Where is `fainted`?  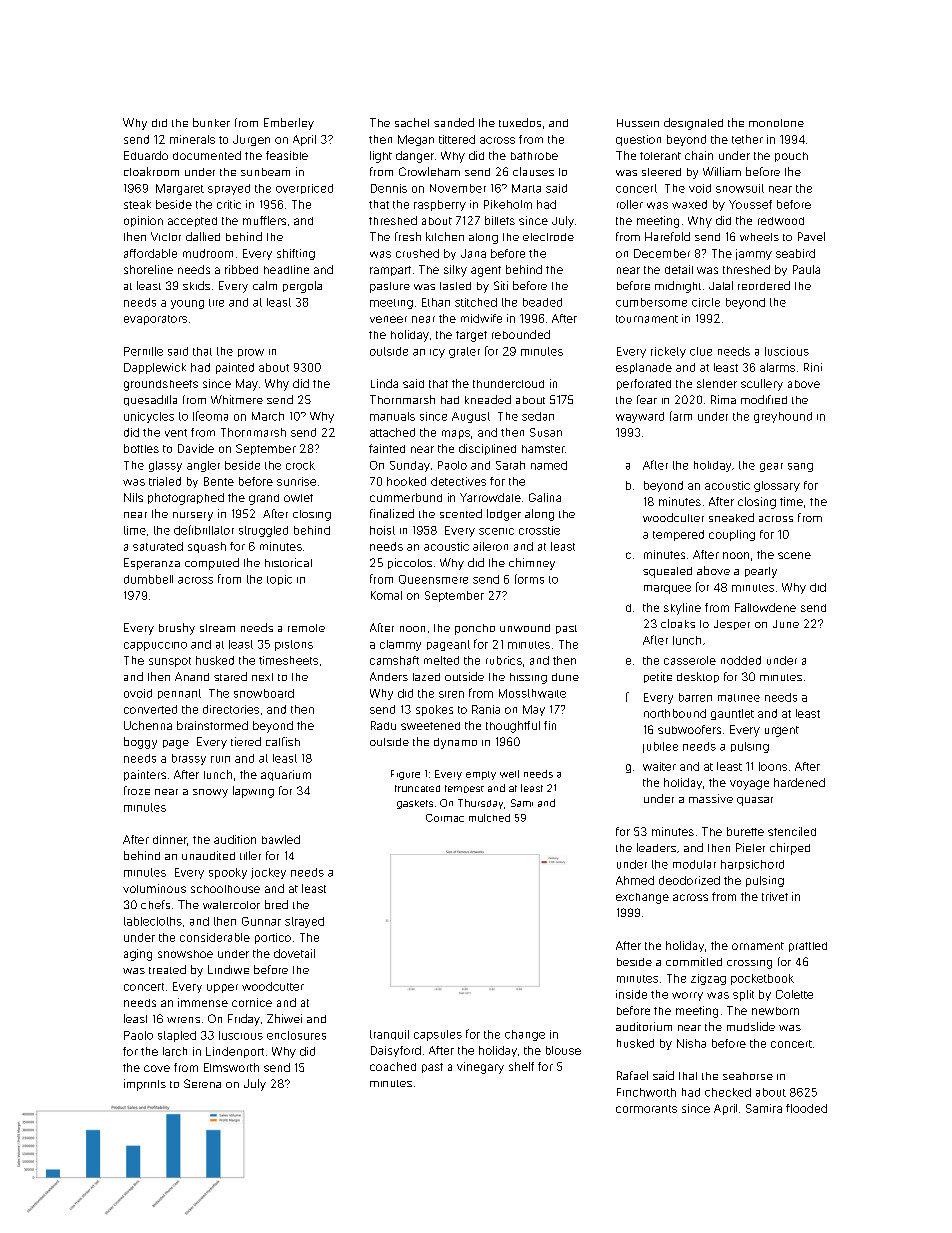 fainted is located at coordinates (387, 448).
